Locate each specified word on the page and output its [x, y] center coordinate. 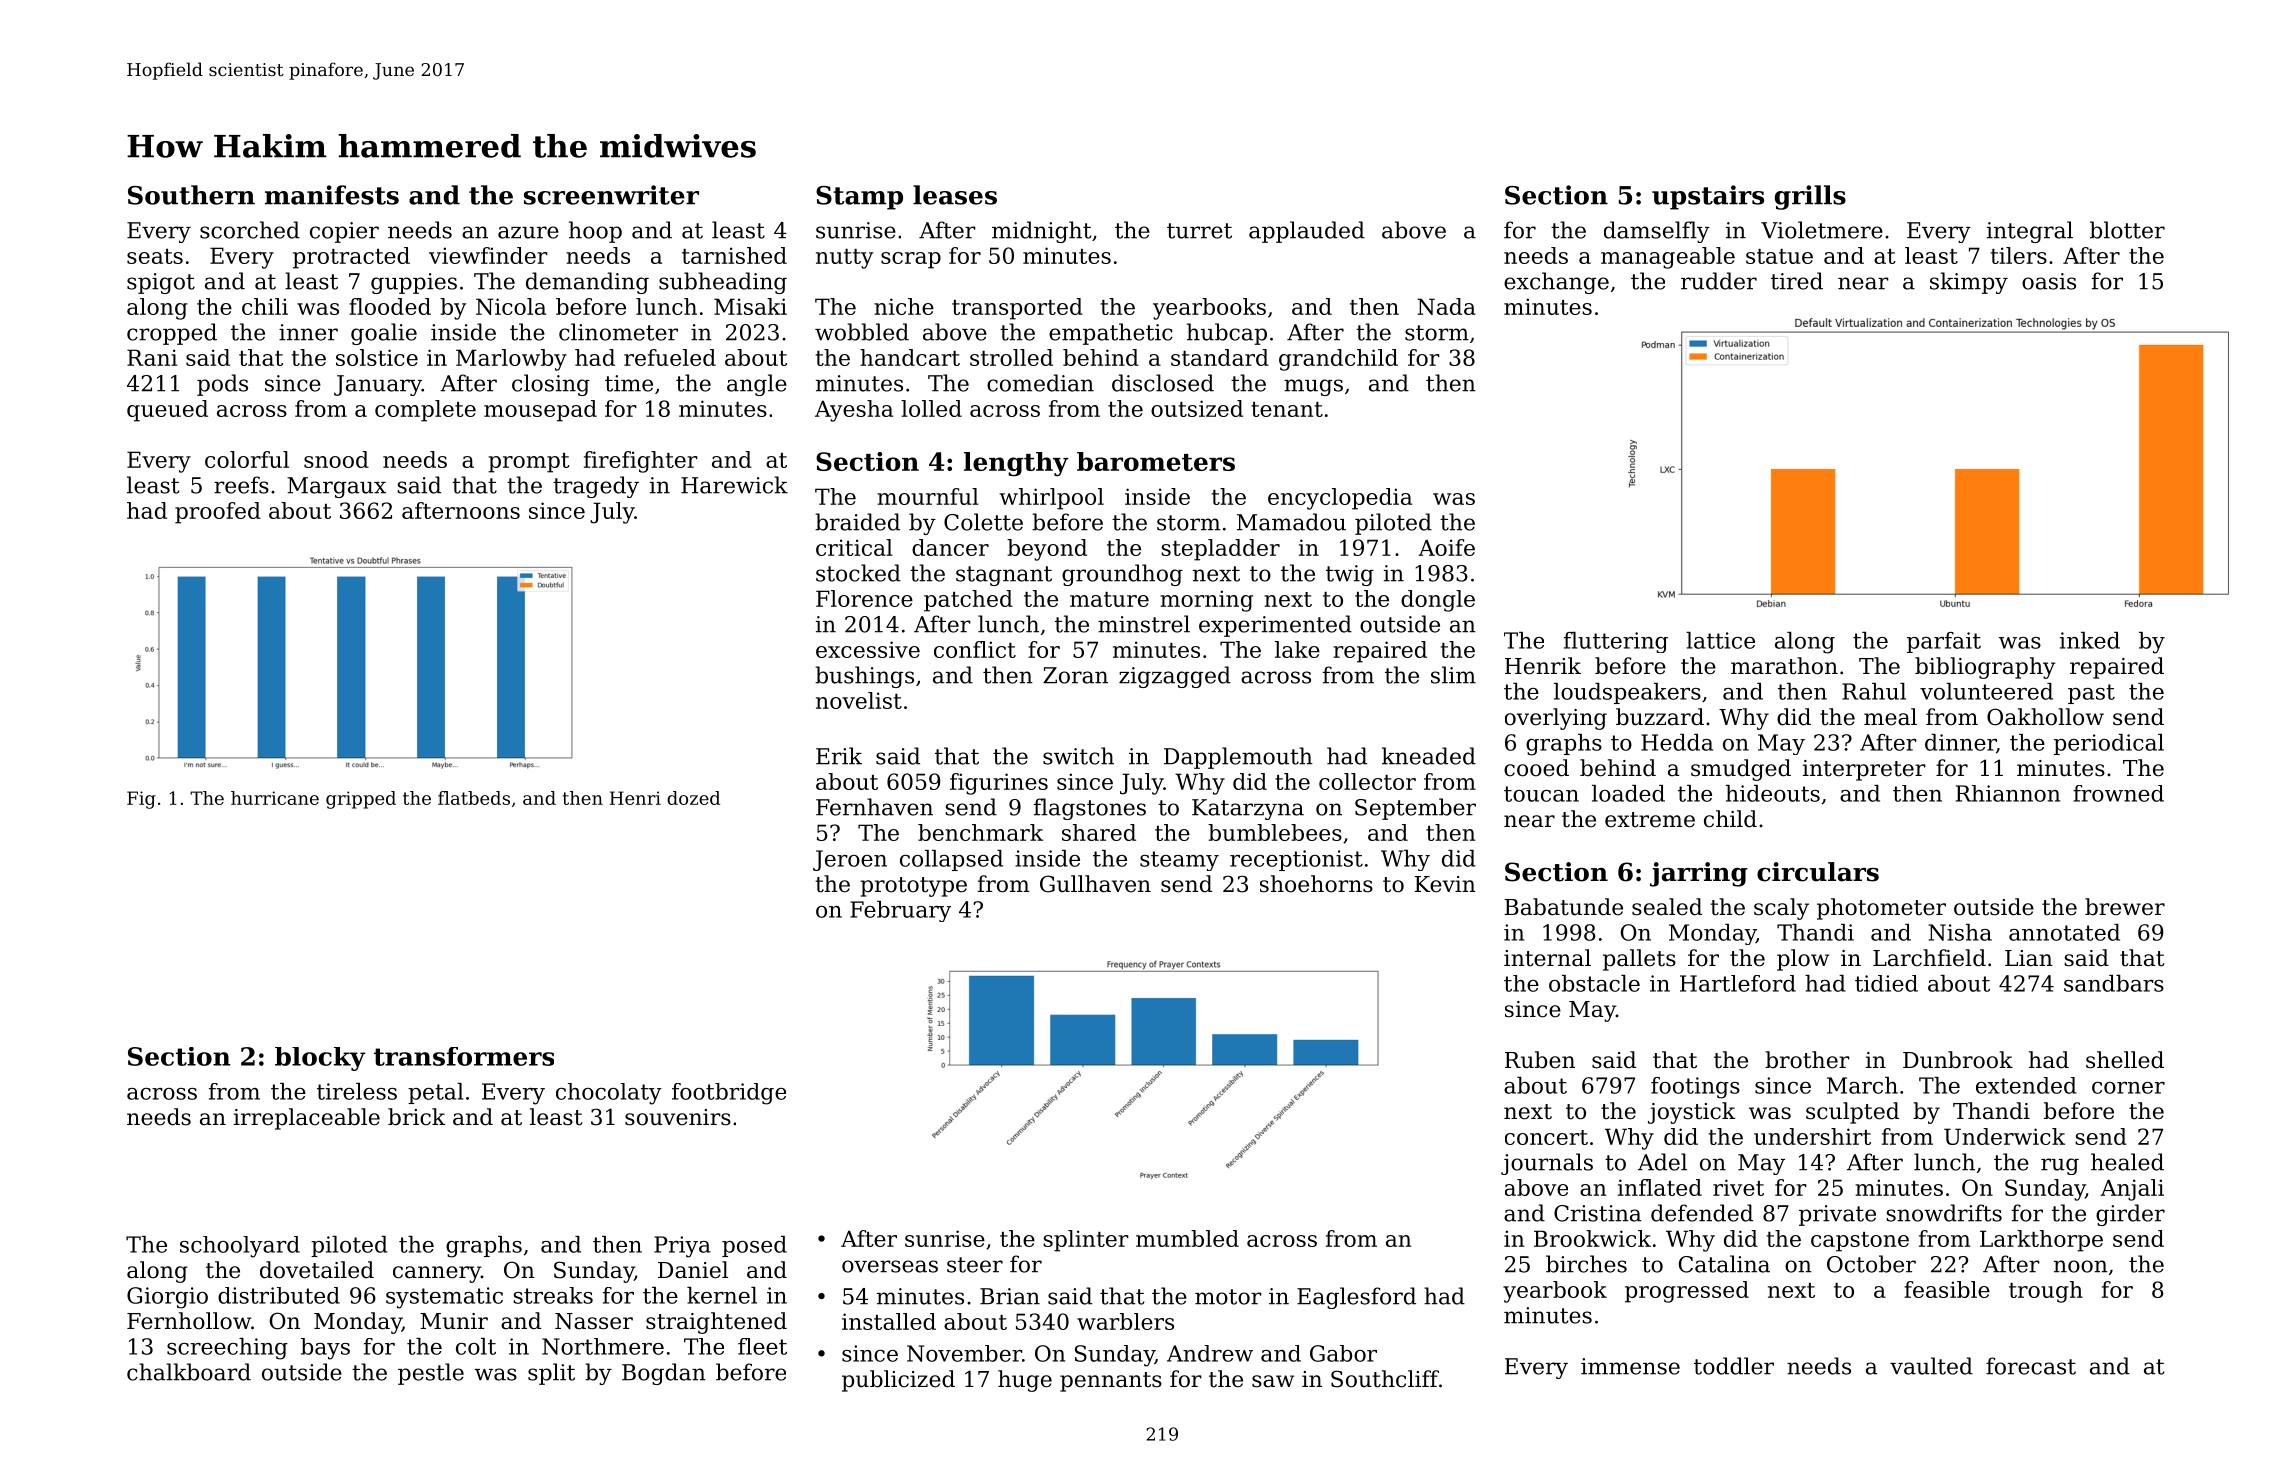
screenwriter [611, 195]
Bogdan [664, 1374]
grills [1810, 197]
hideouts [1773, 793]
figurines [999, 784]
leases [955, 195]
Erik [839, 756]
